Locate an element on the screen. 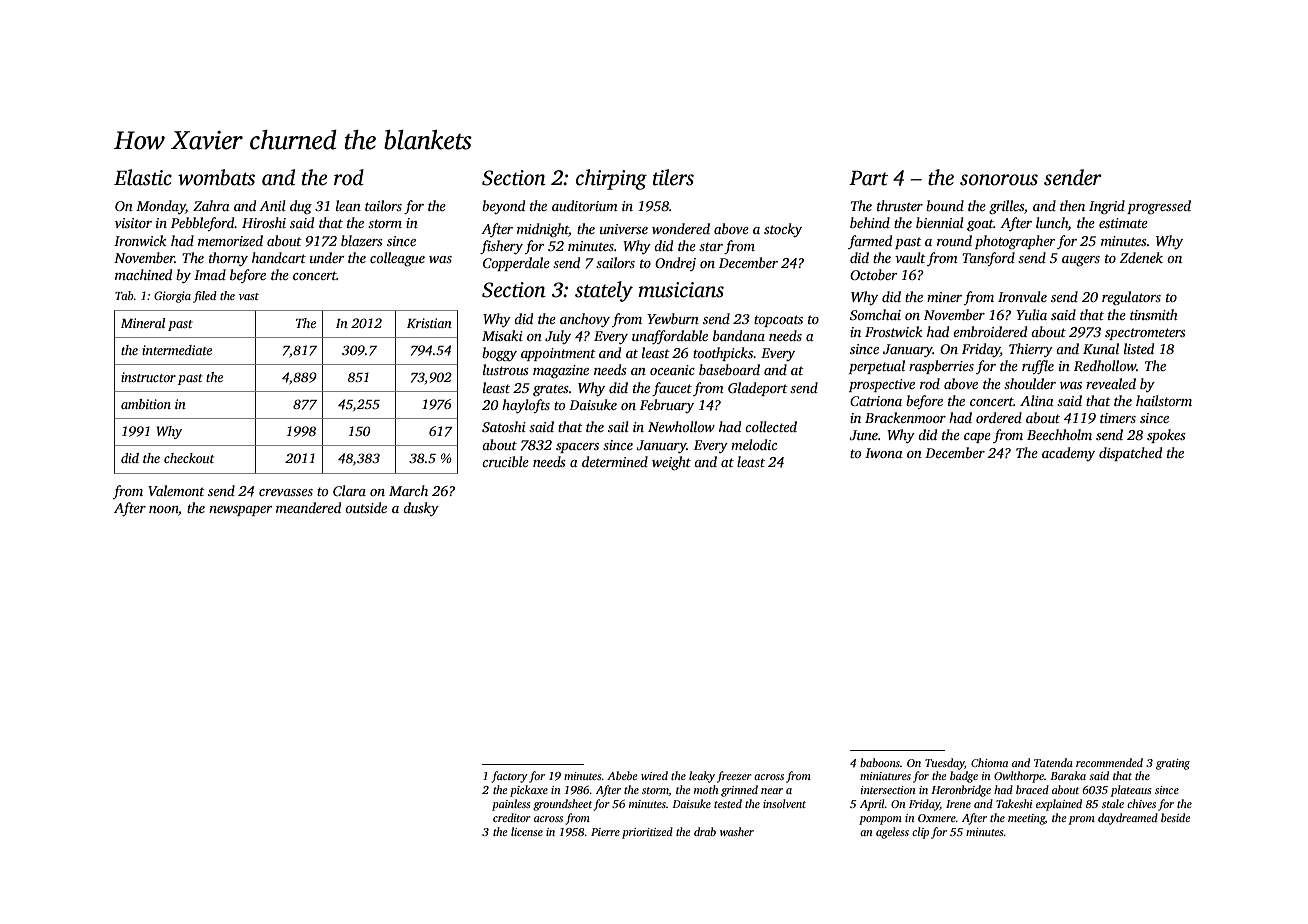 This screenshot has height=924, width=1308. weight is located at coordinates (671, 463).
